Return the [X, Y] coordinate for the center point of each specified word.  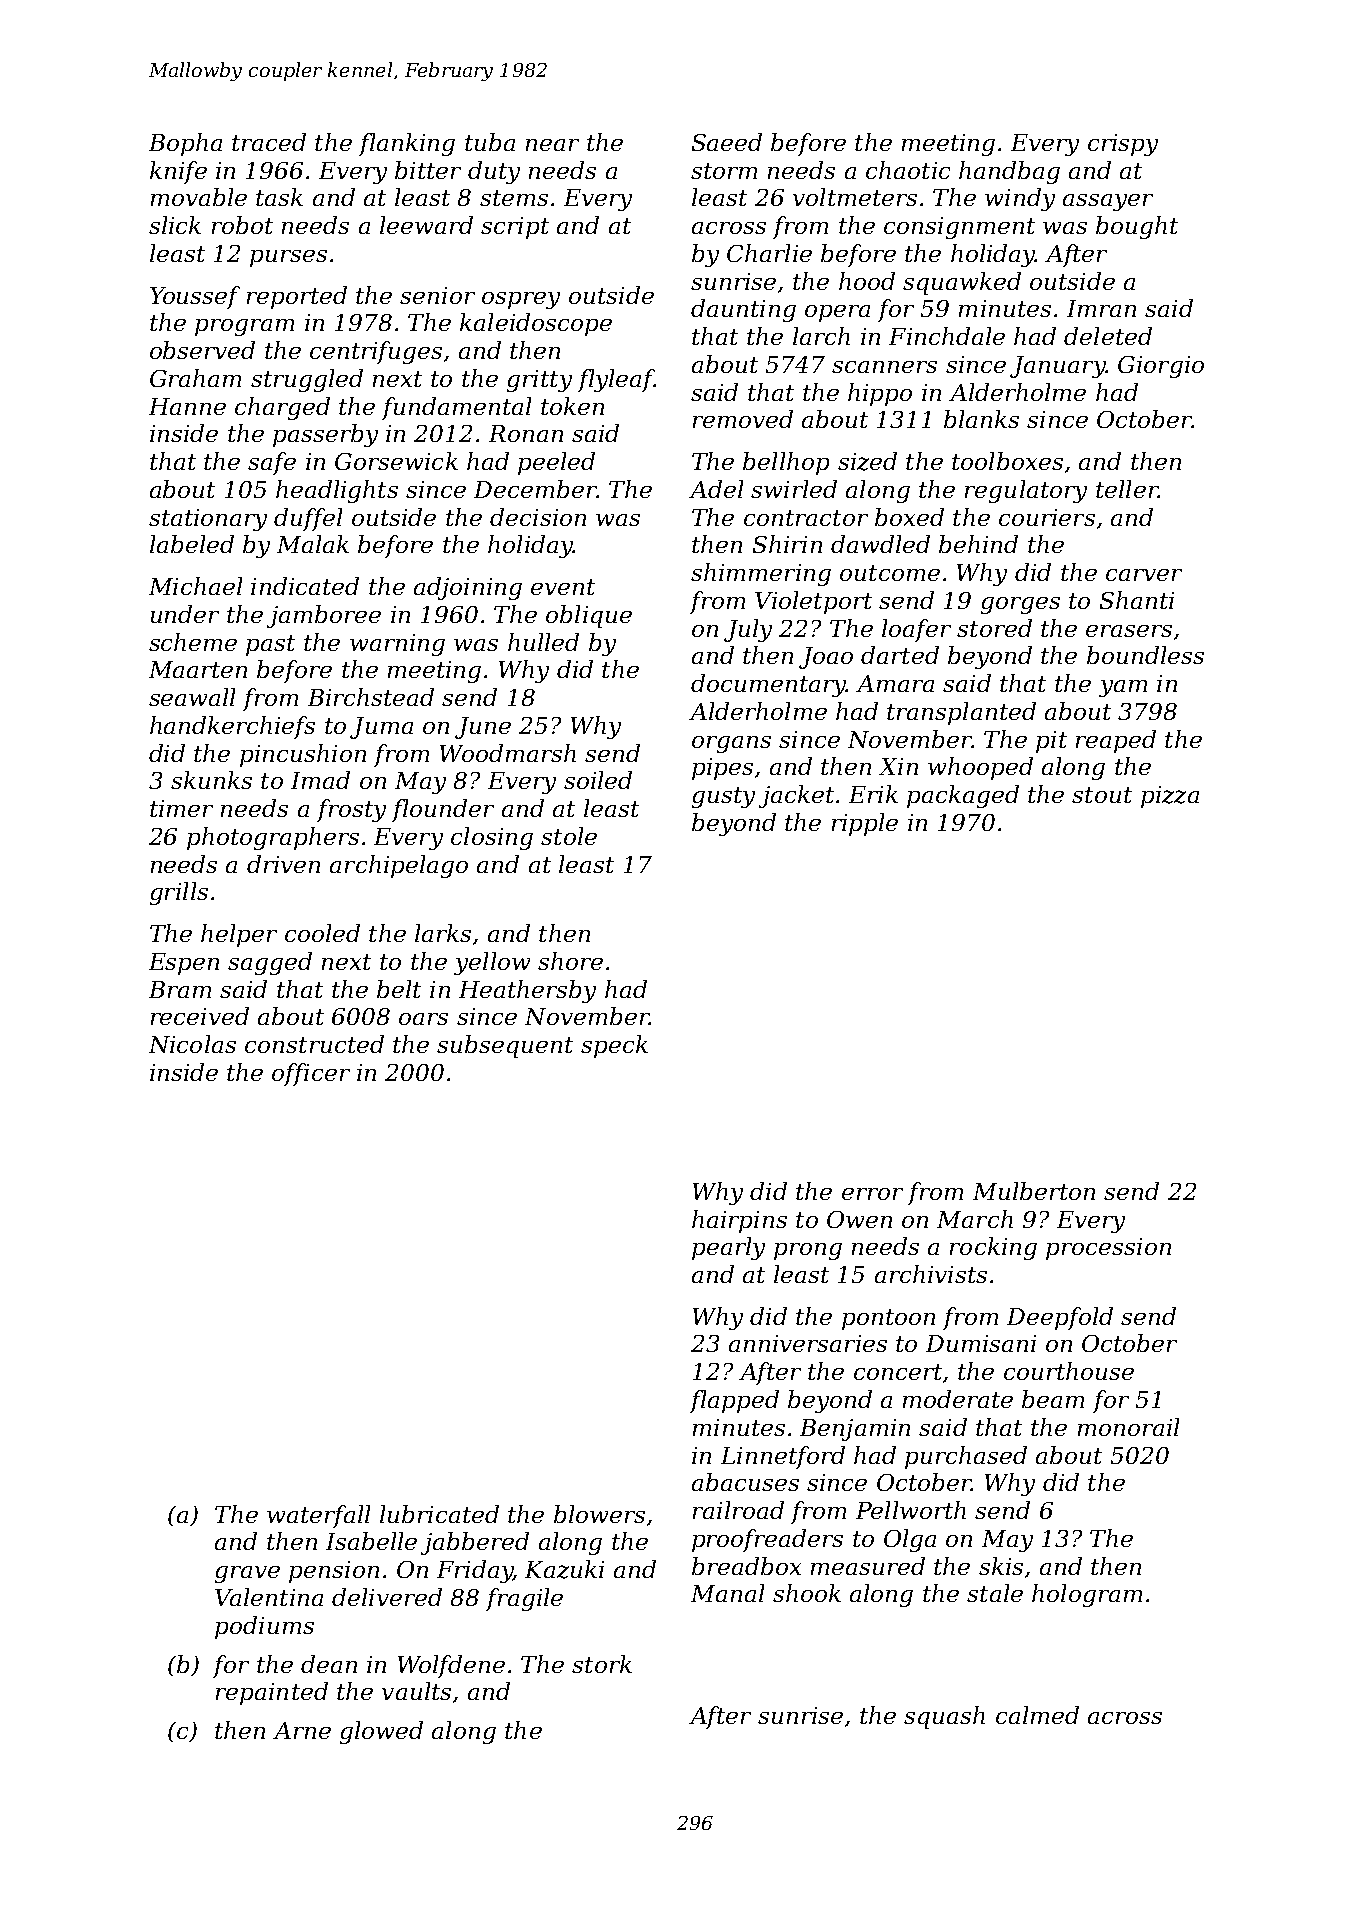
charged [282, 408]
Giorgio [1161, 367]
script [515, 228]
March [975, 1219]
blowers [599, 1514]
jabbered [475, 1543]
